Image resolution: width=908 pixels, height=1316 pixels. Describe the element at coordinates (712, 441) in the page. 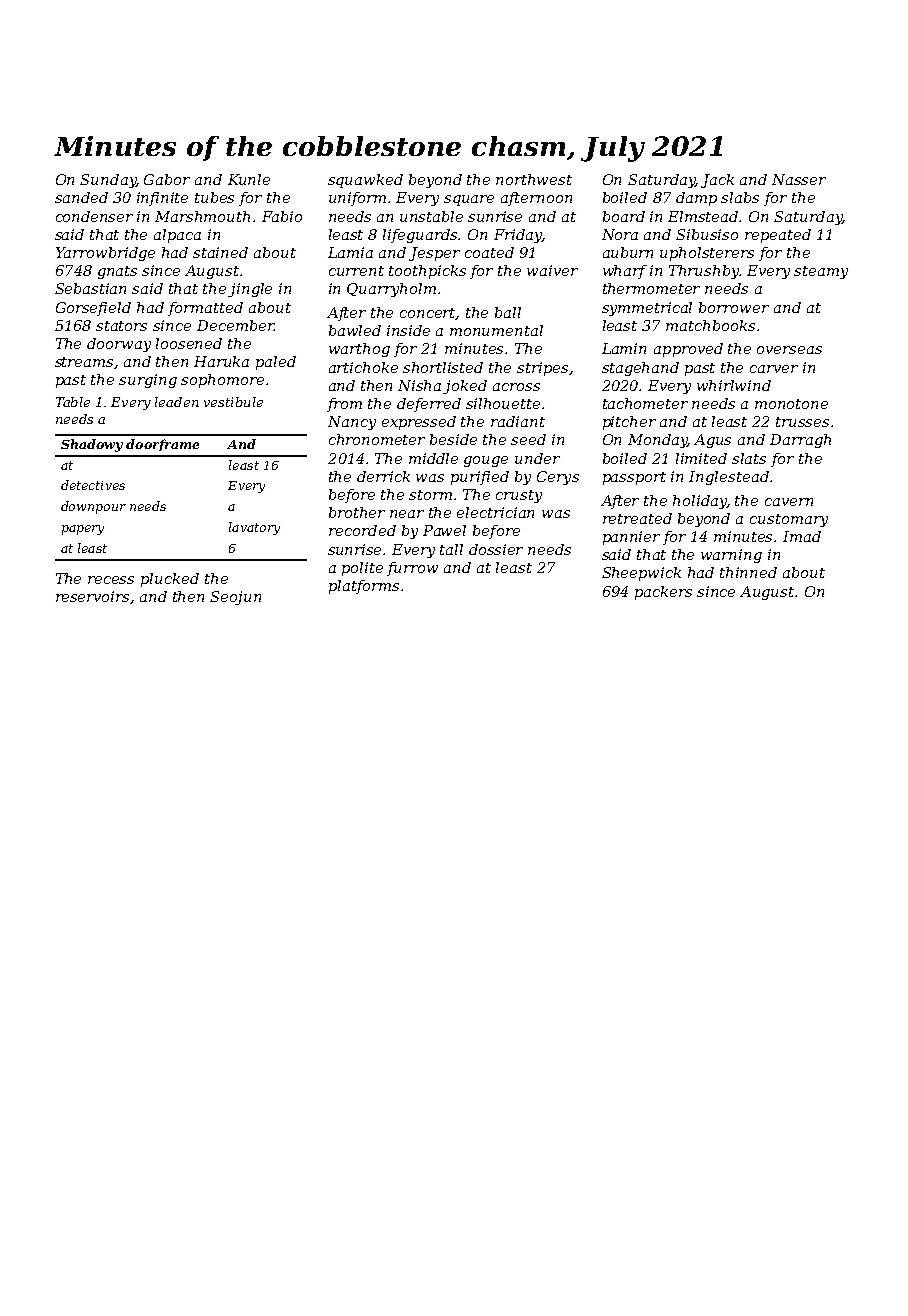

I see `Agus` at that location.
